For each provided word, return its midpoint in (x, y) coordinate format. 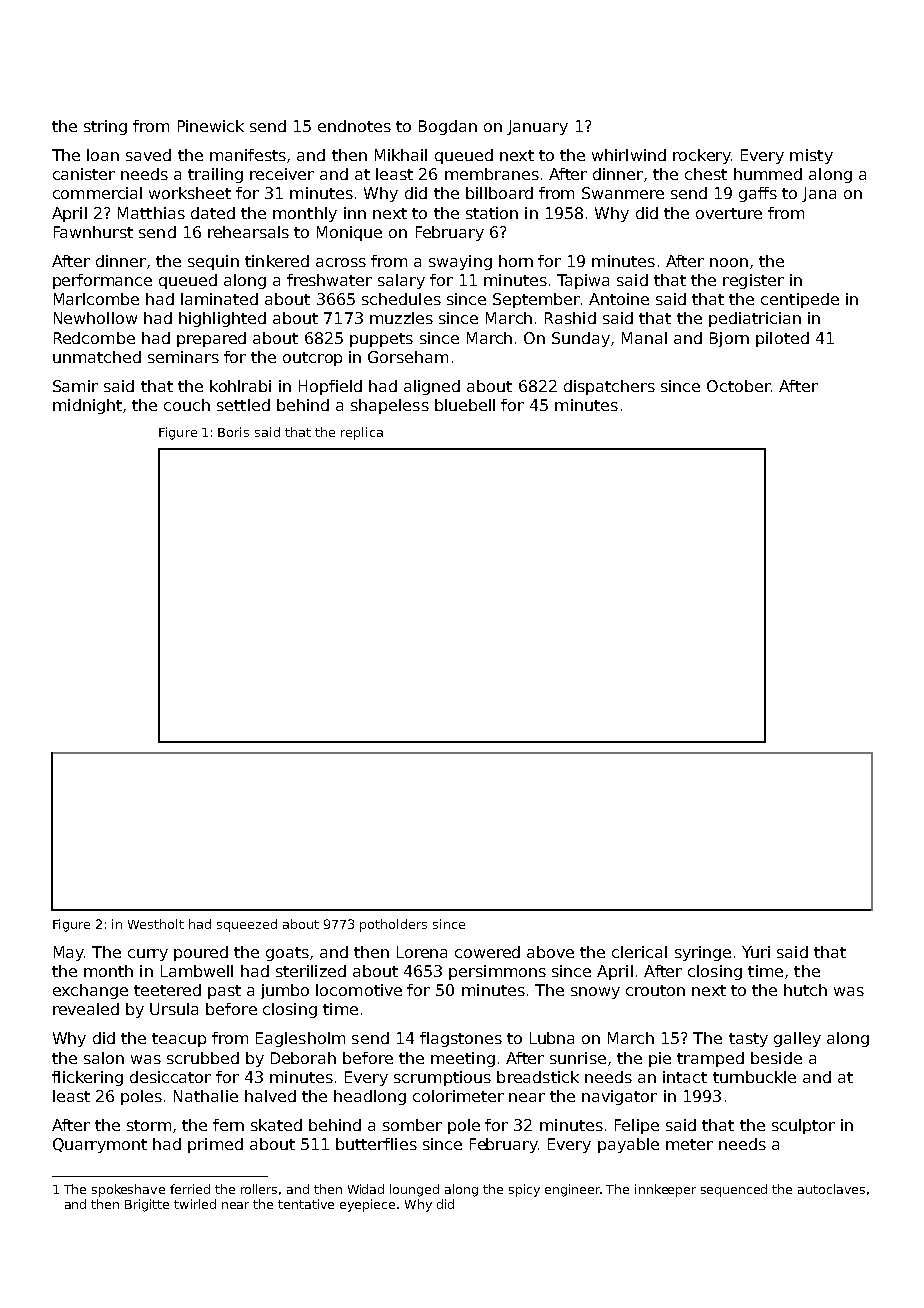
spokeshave (128, 1190)
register (753, 281)
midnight (87, 406)
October (739, 386)
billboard (499, 193)
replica (362, 433)
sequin (213, 262)
